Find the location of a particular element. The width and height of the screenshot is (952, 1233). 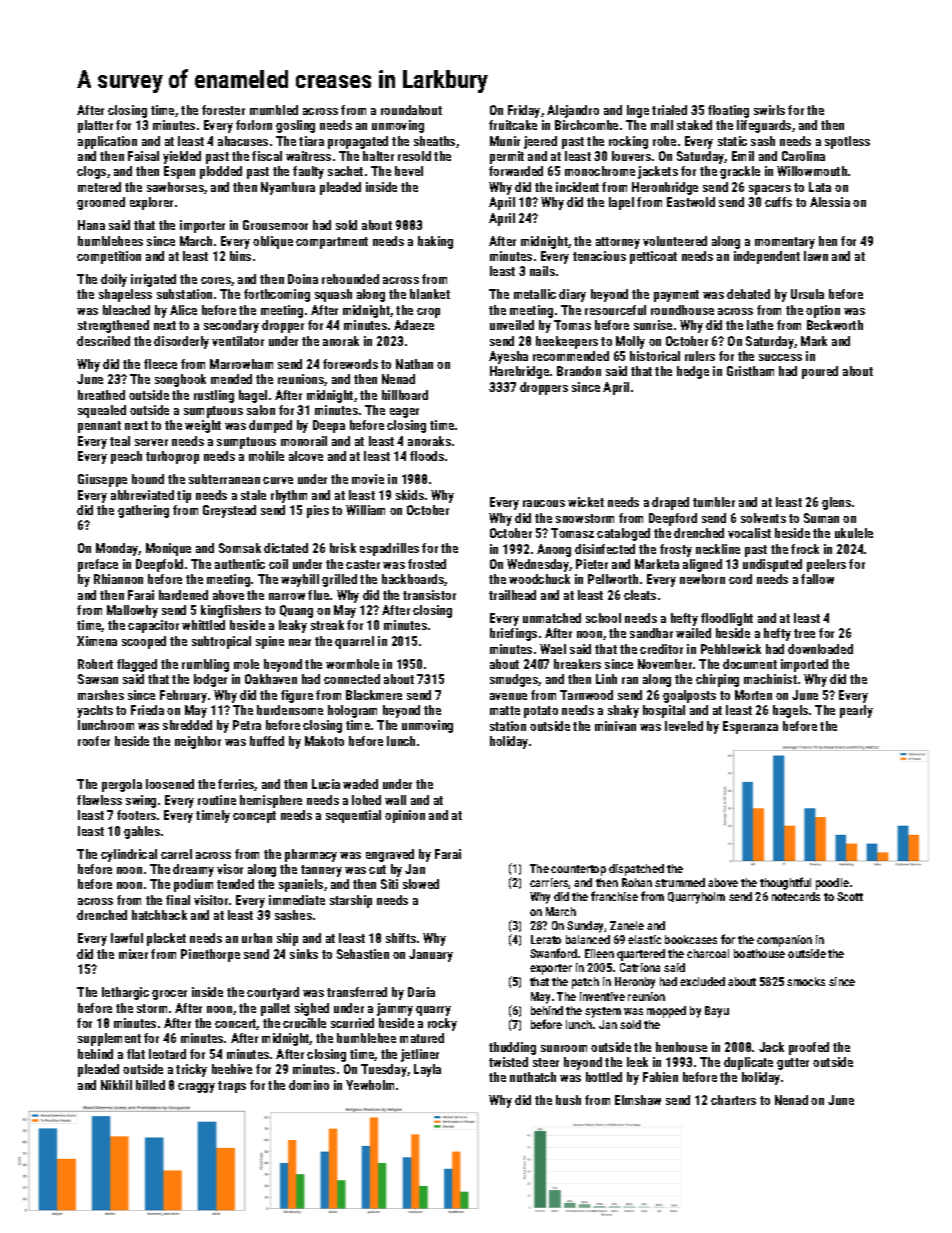

poured is located at coordinates (820, 372).
